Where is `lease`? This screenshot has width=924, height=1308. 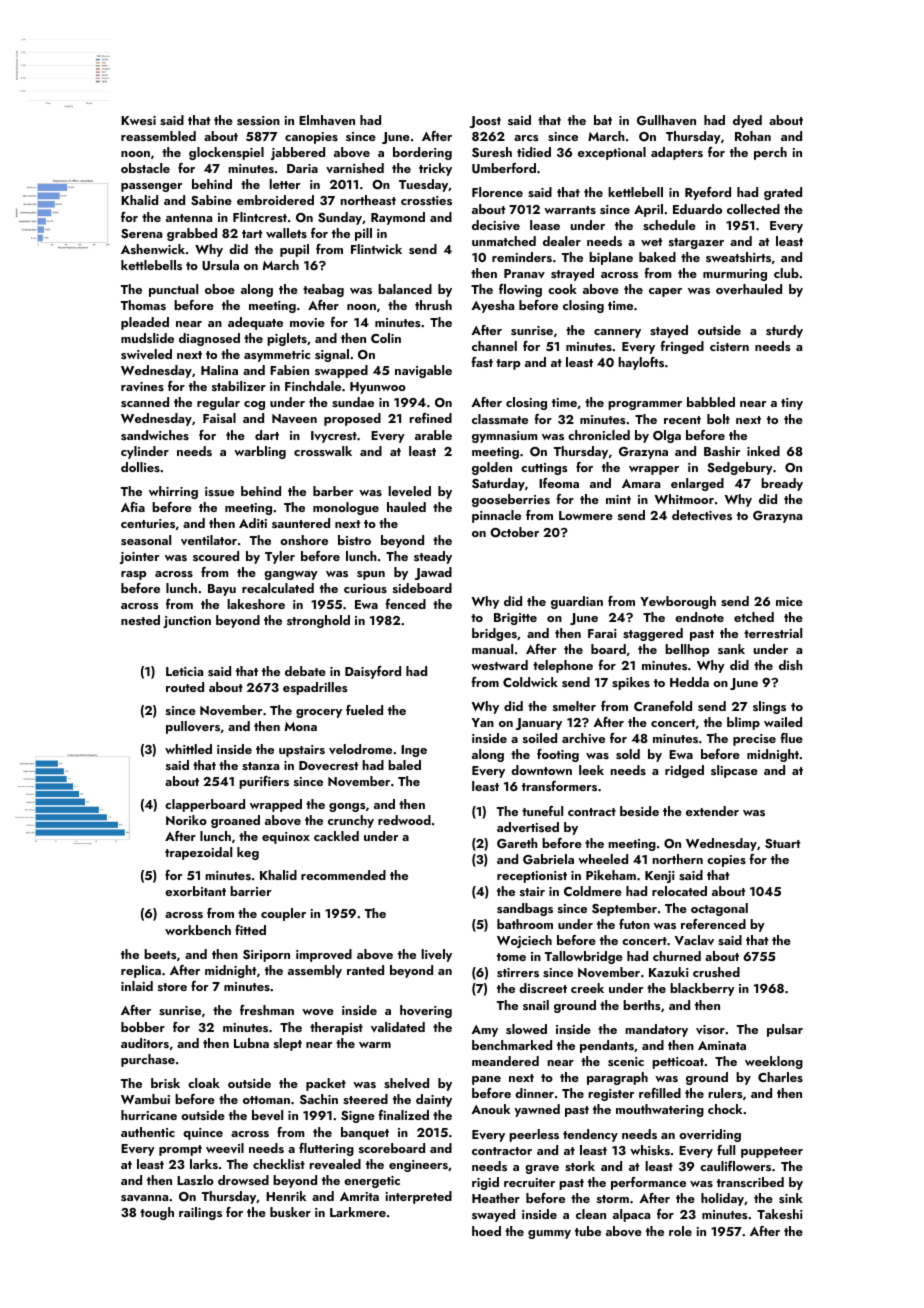
lease is located at coordinates (545, 225).
